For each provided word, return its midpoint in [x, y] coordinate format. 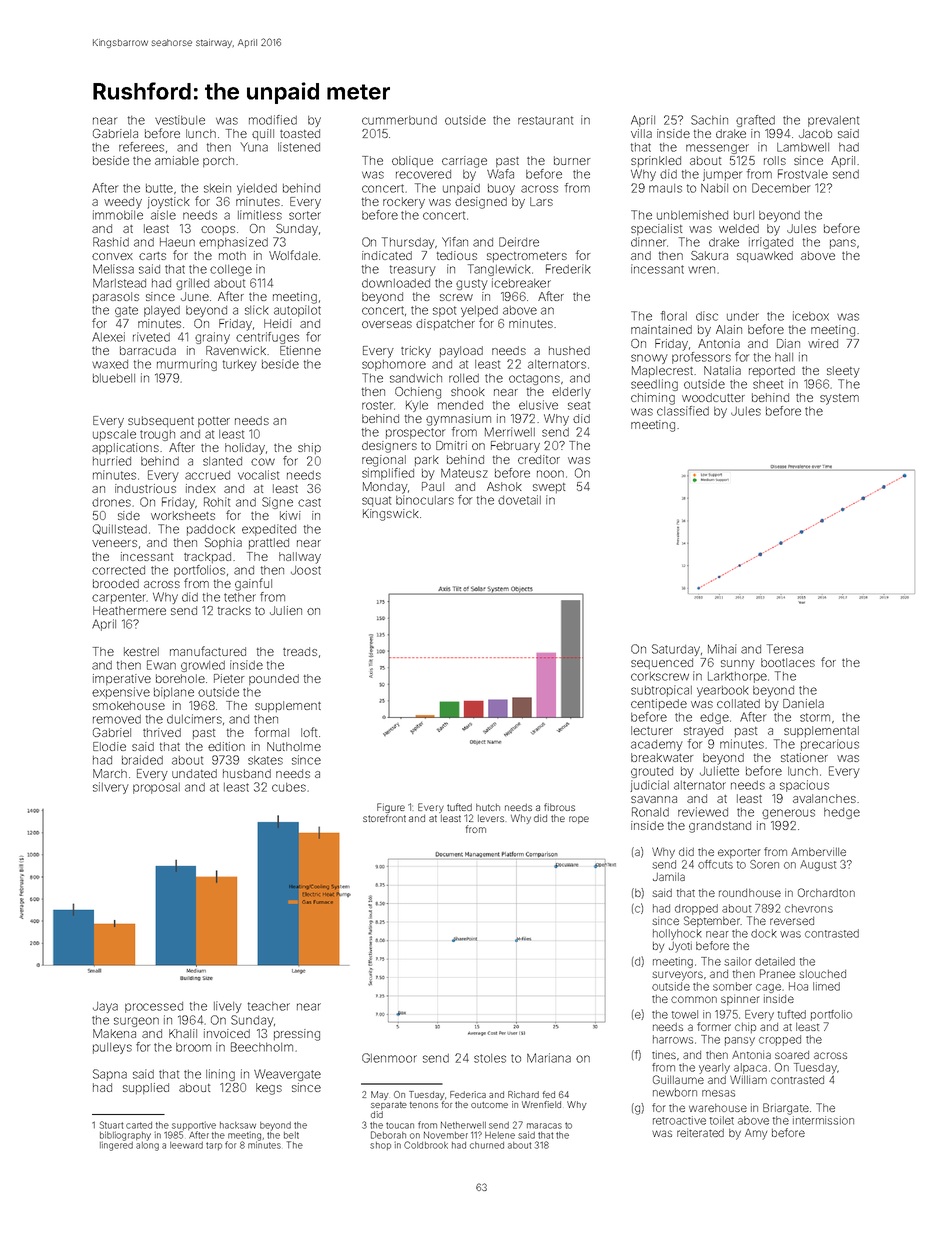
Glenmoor [389, 1058]
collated [738, 703]
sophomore [394, 365]
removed [117, 719]
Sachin [709, 120]
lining [220, 1075]
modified [273, 120]
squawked [765, 256]
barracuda [148, 350]
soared [792, 1055]
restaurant [545, 120]
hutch [488, 807]
